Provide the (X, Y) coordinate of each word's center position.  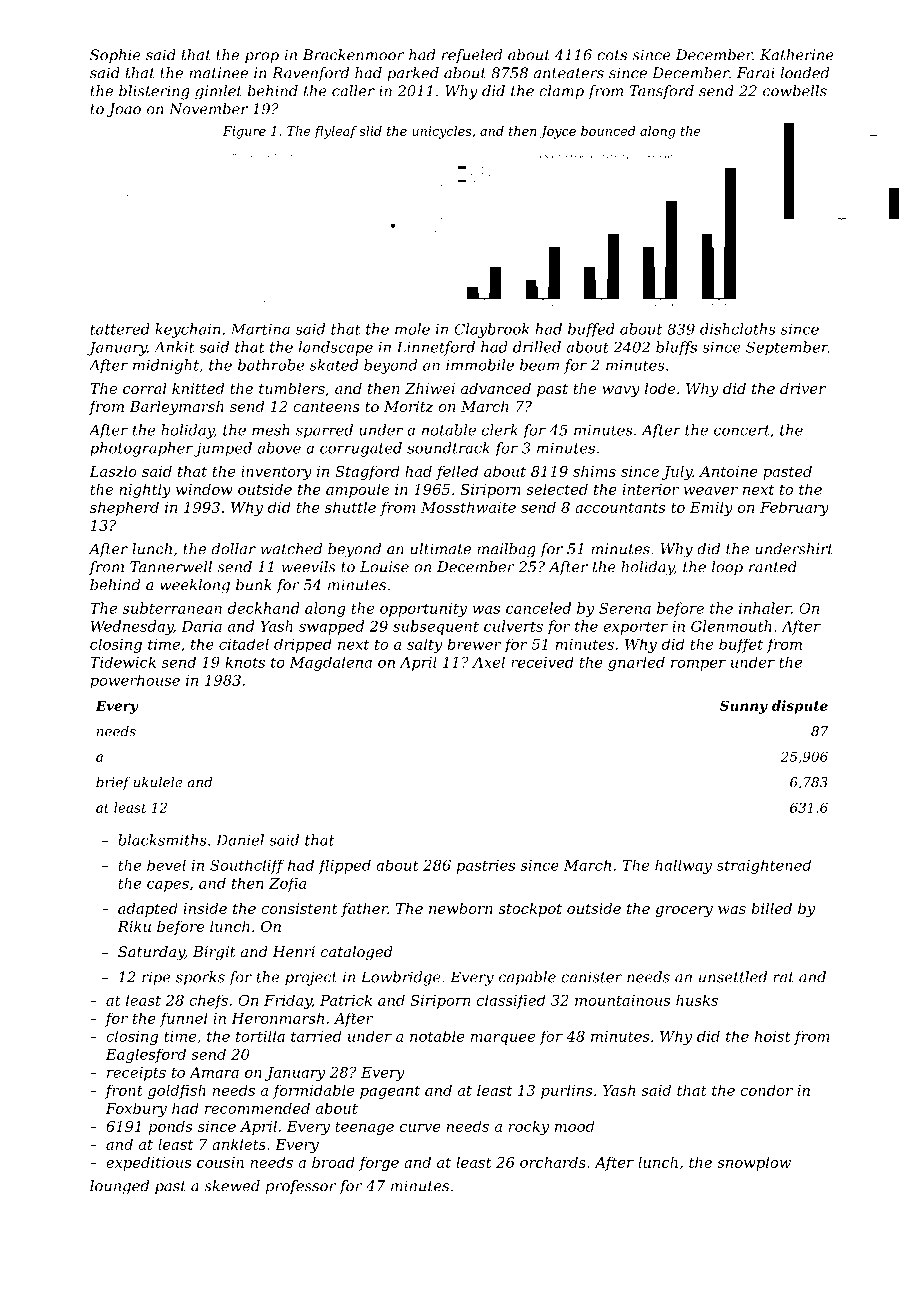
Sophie (115, 56)
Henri (293, 951)
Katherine (797, 55)
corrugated (361, 449)
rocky (529, 1127)
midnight (166, 366)
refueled (472, 56)
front (124, 1091)
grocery (684, 911)
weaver (711, 491)
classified (511, 1001)
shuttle (350, 507)
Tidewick (123, 662)
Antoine (728, 471)
